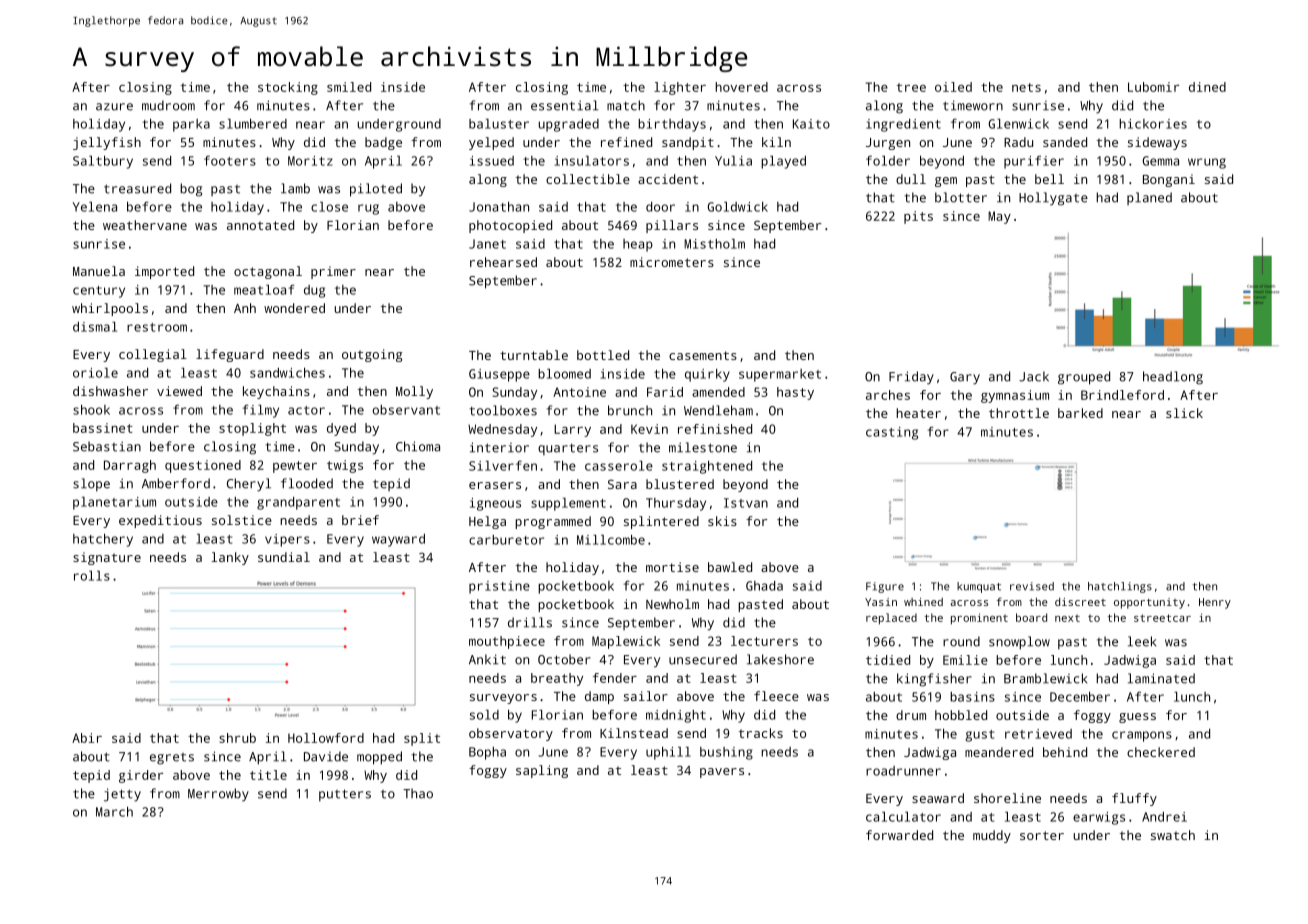 The width and height of the screenshot is (1308, 924). I want to click on Henry, so click(1215, 603).
